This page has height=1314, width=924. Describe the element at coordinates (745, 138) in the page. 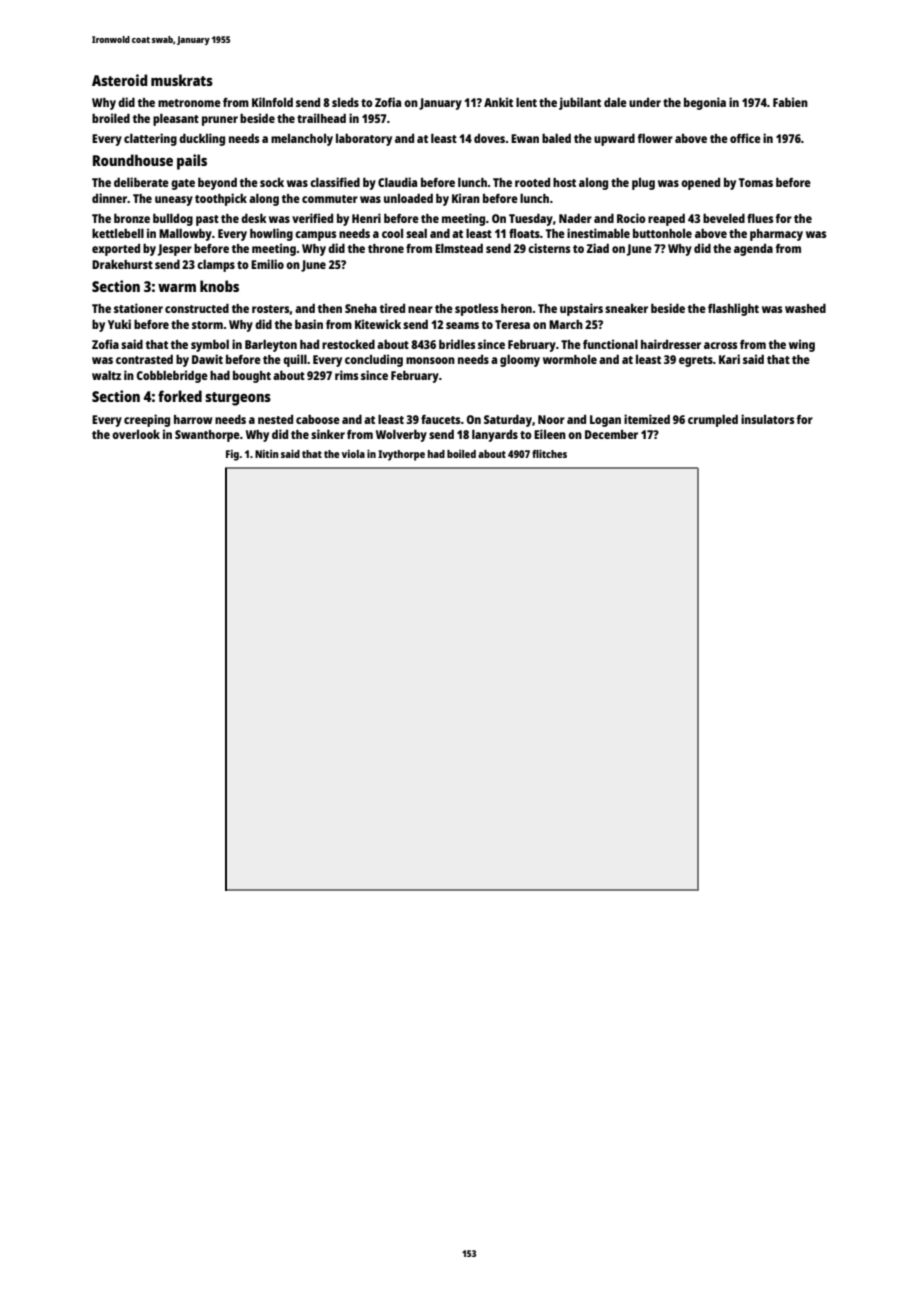

I see `office` at that location.
